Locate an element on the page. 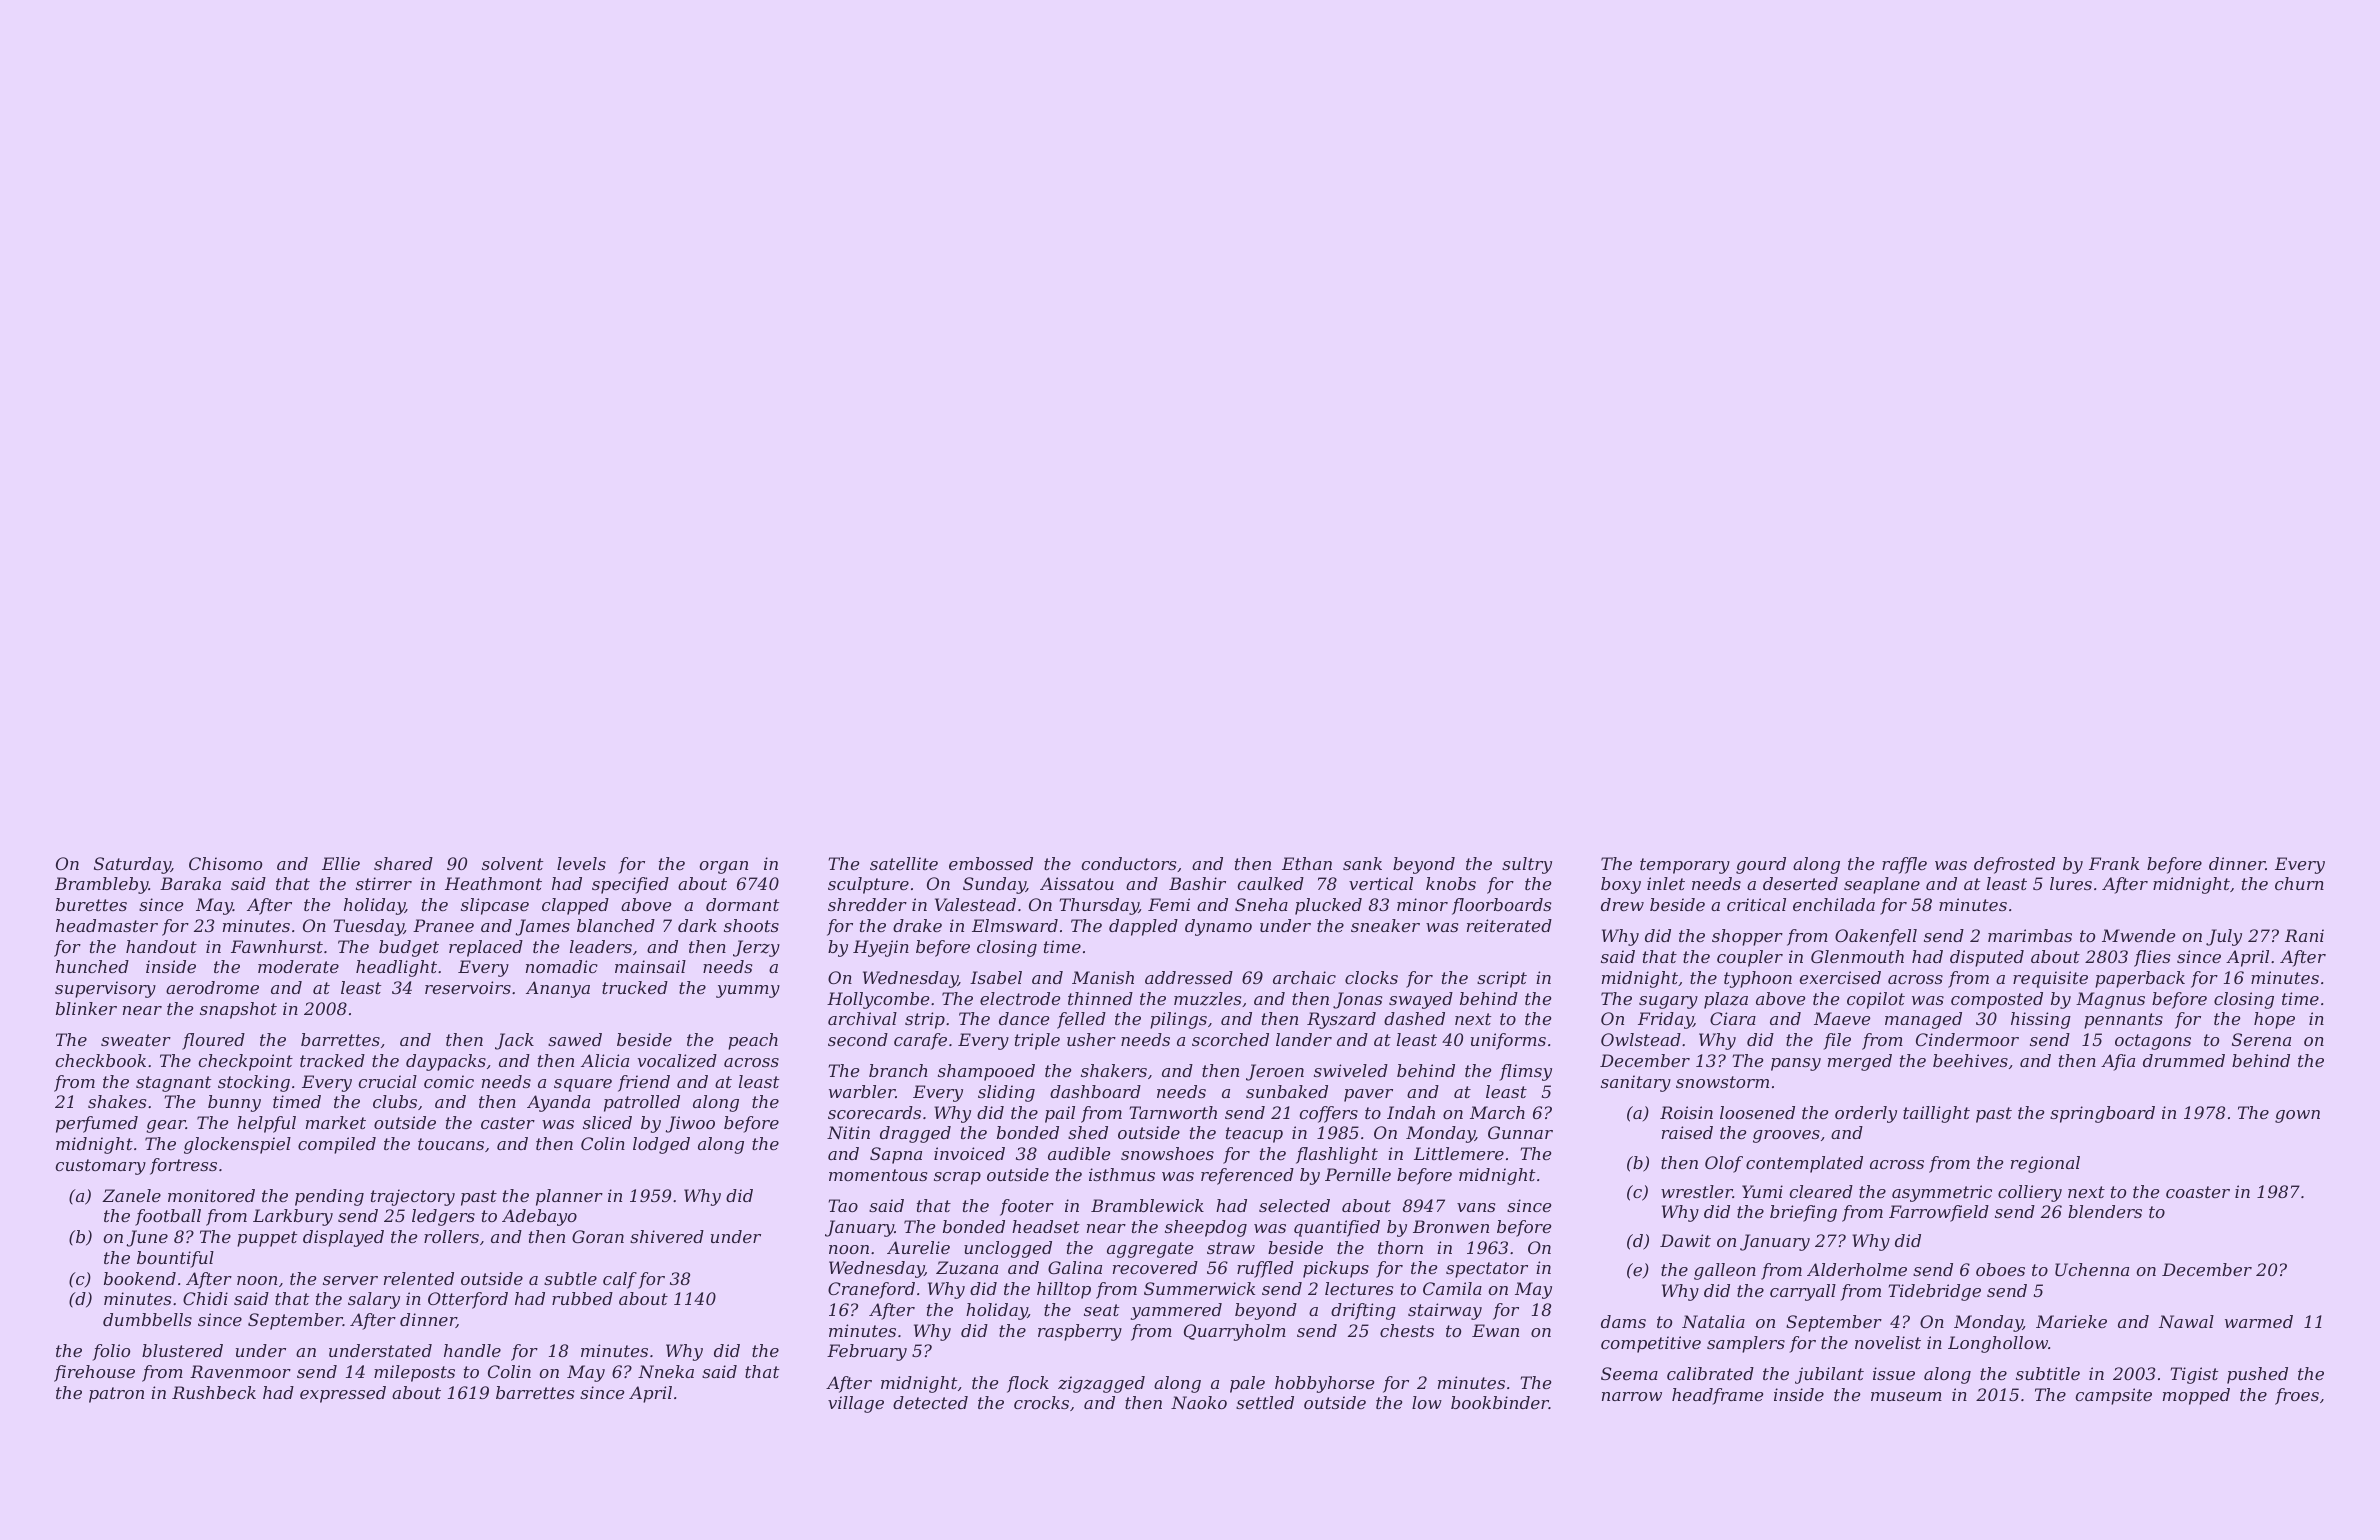 Image resolution: width=2380 pixels, height=1540 pixels. village is located at coordinates (856, 1404).
